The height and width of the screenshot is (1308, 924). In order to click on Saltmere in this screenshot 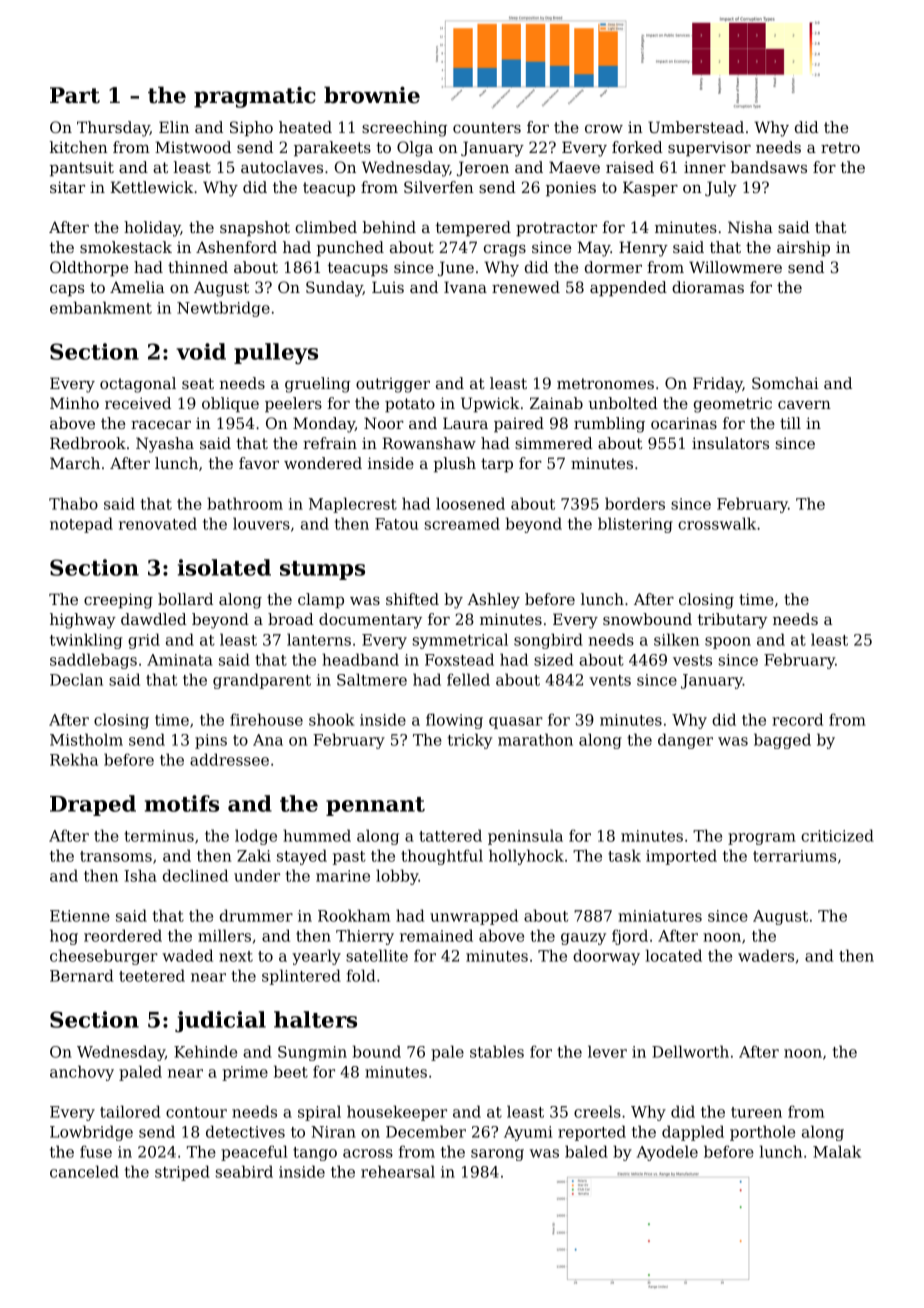, I will do `click(372, 679)`.
